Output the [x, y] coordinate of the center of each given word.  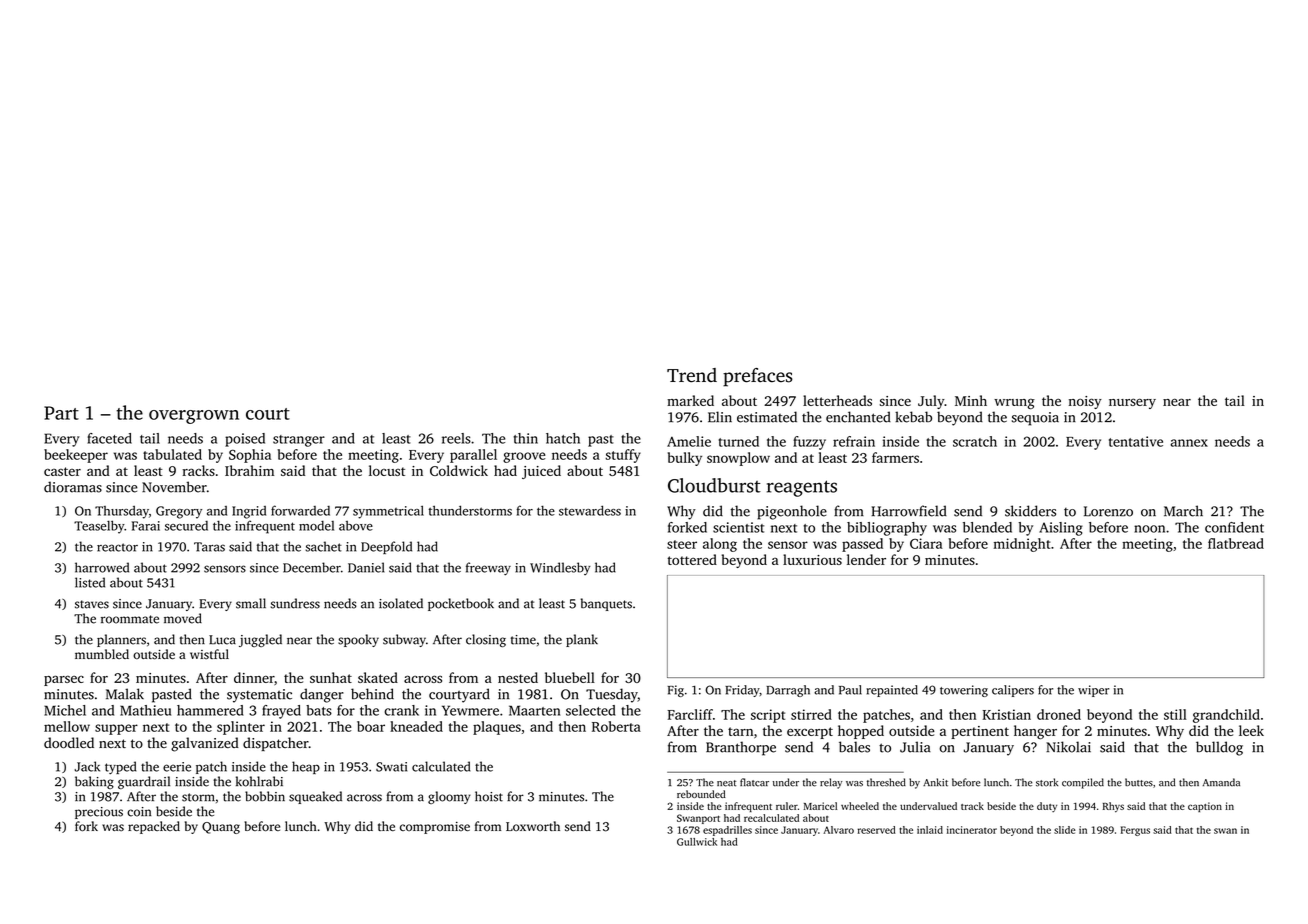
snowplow [738, 459]
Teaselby [99, 527]
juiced [541, 472]
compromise [435, 828]
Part [61, 413]
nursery [1132, 403]
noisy [1085, 402]
